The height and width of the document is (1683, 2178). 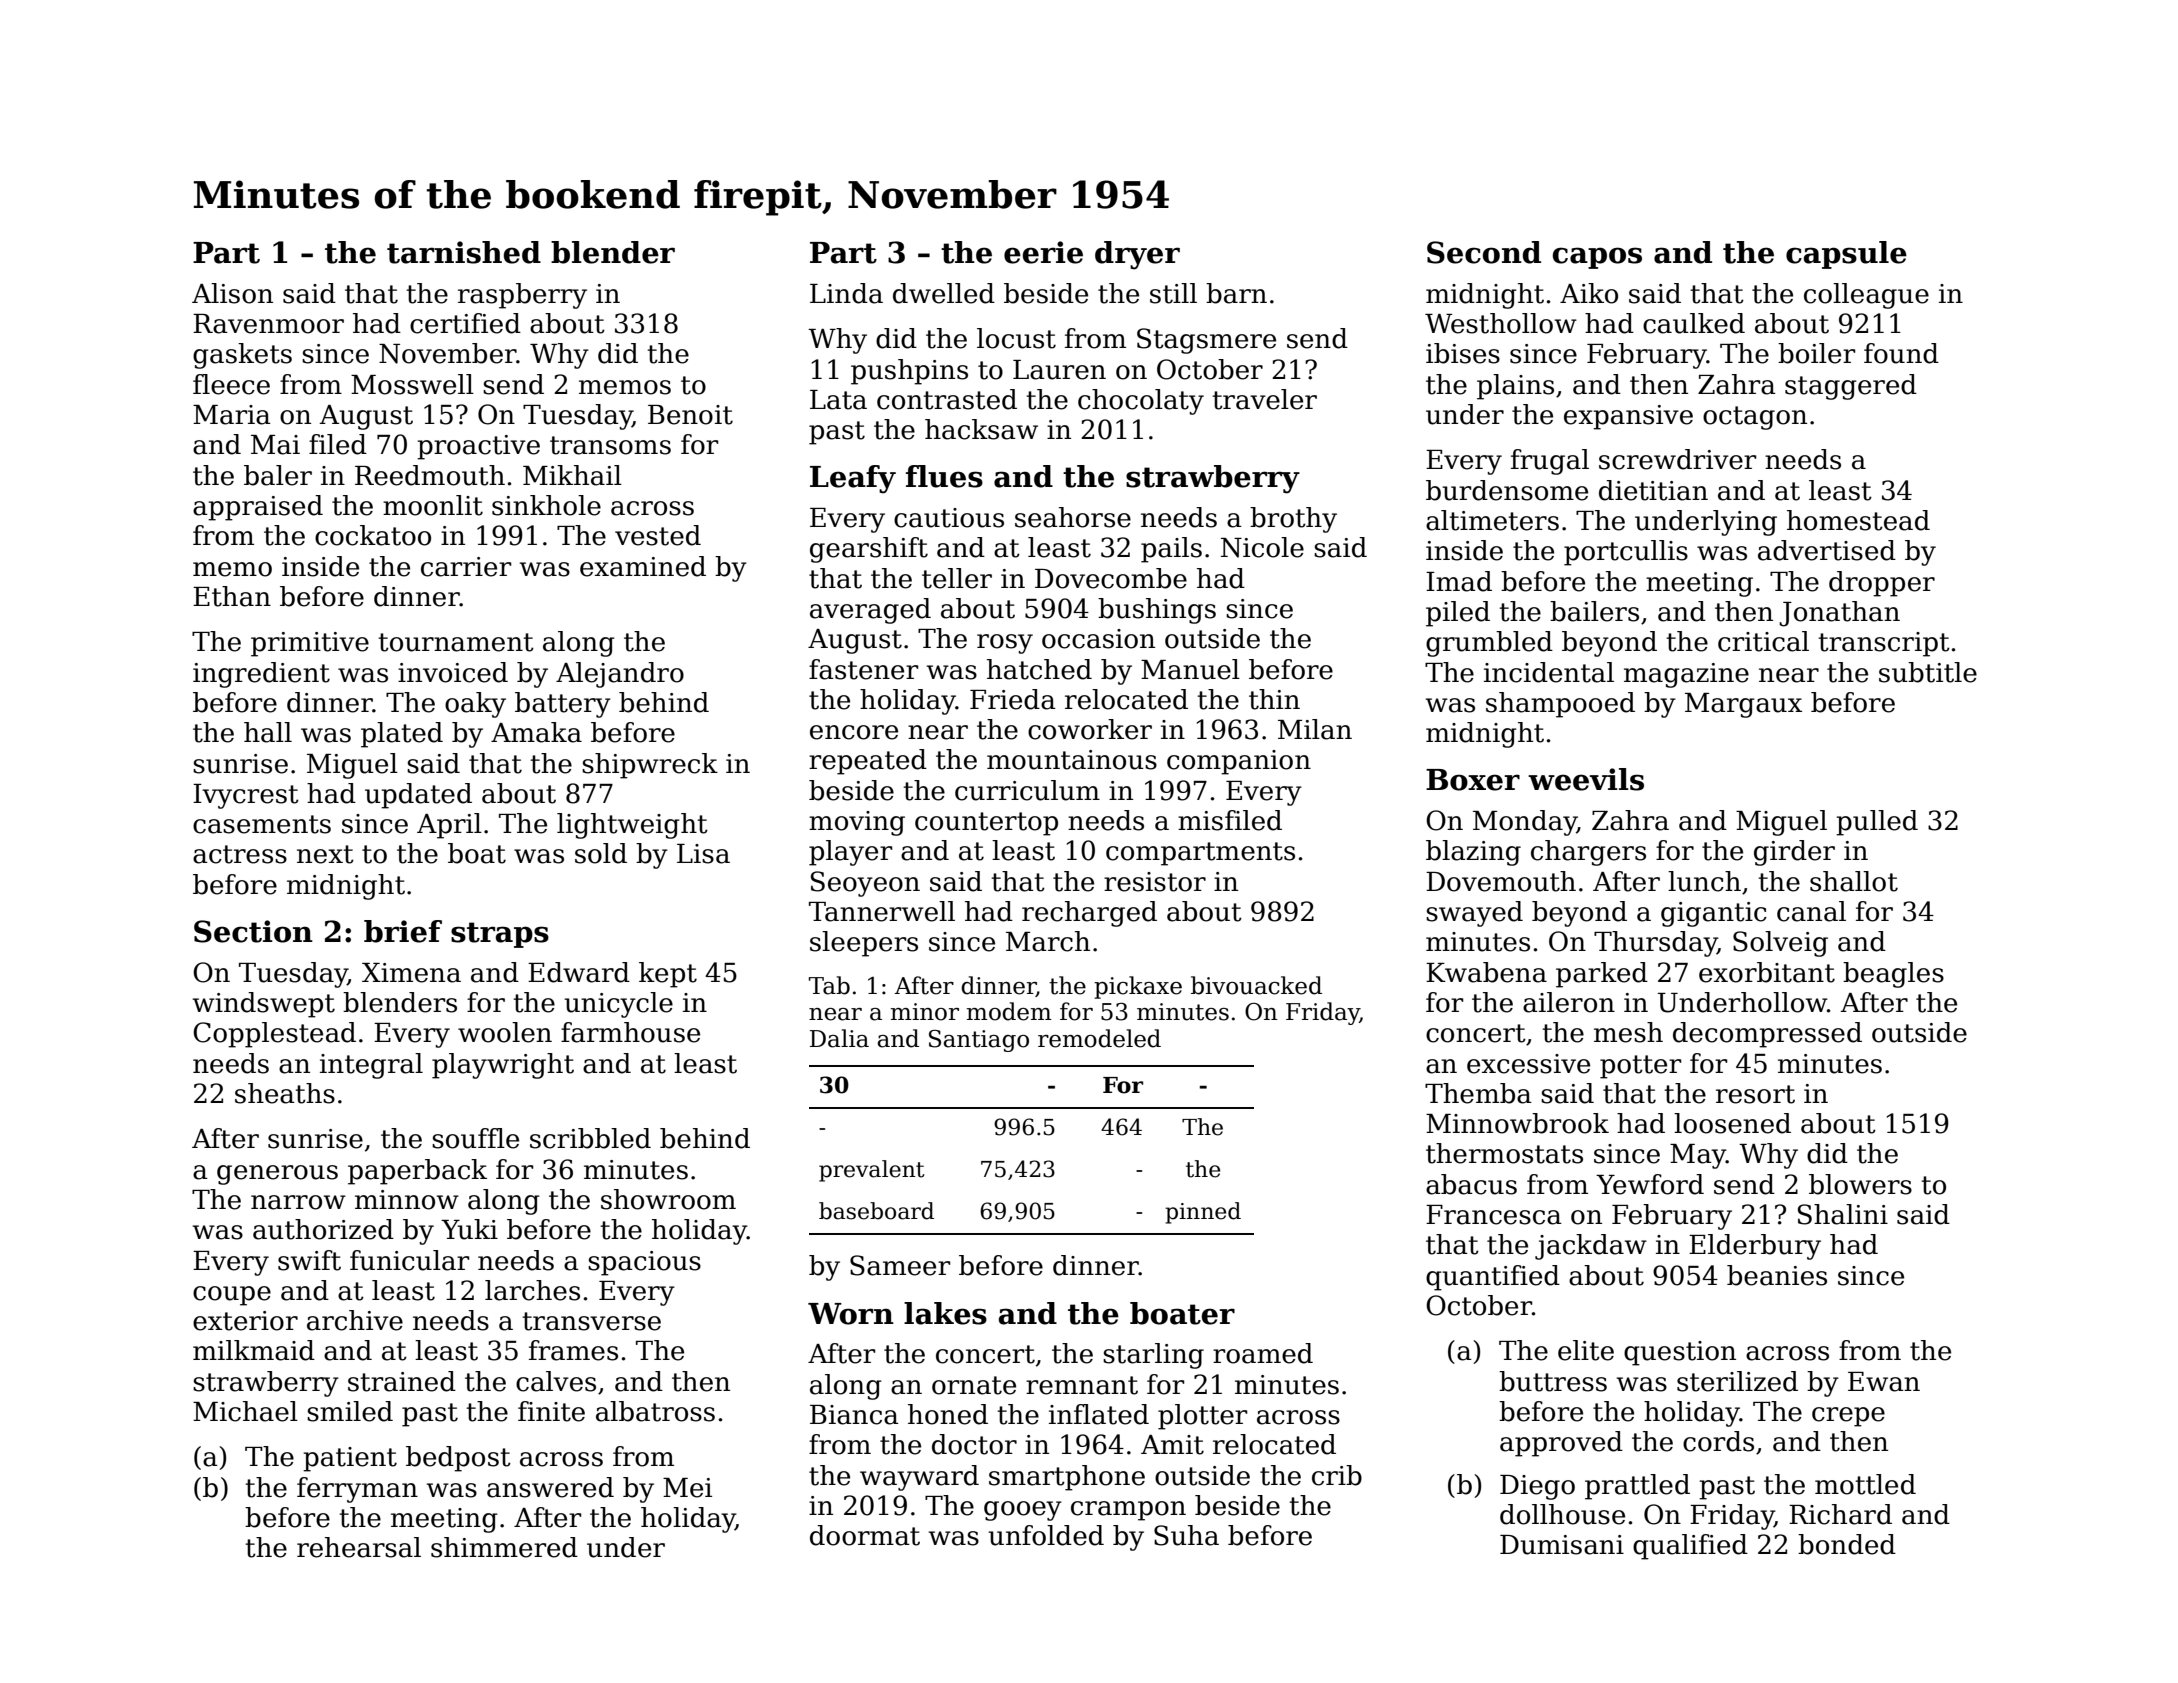 What do you see at coordinates (846, 293) in the document?
I see `Linda` at bounding box center [846, 293].
